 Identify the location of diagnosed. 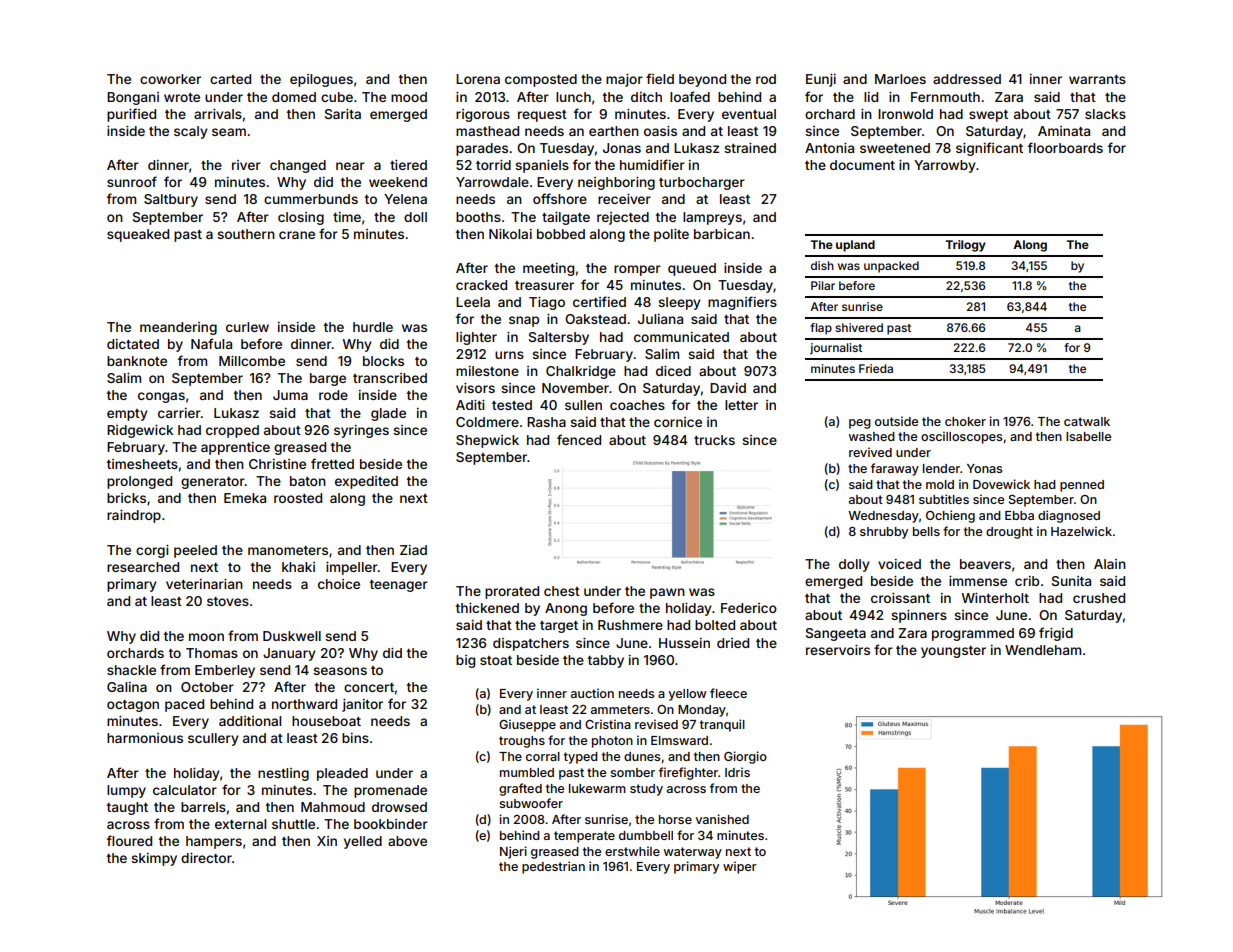
(1069, 516).
